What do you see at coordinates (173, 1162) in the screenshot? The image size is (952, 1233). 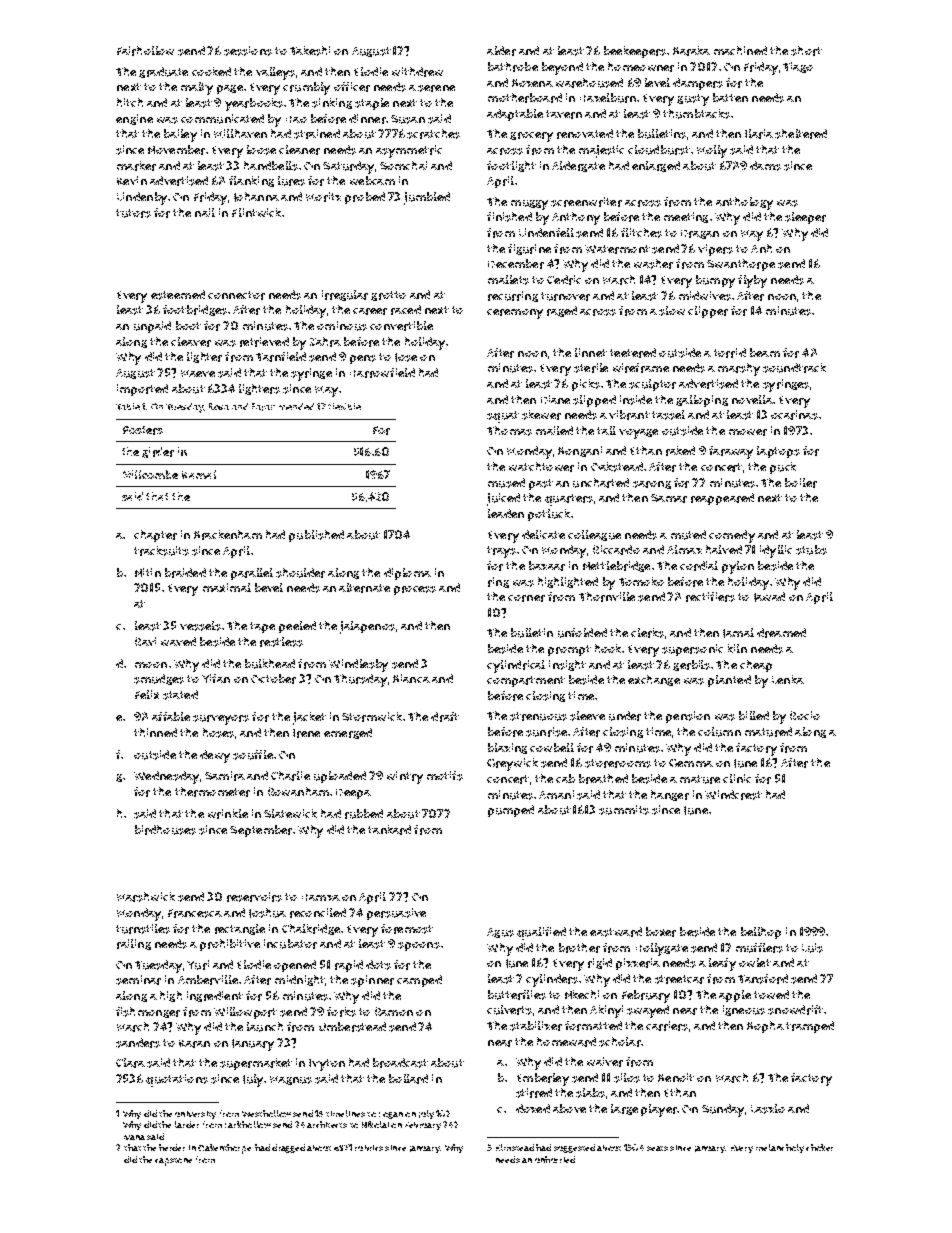 I see `capstone` at bounding box center [173, 1162].
